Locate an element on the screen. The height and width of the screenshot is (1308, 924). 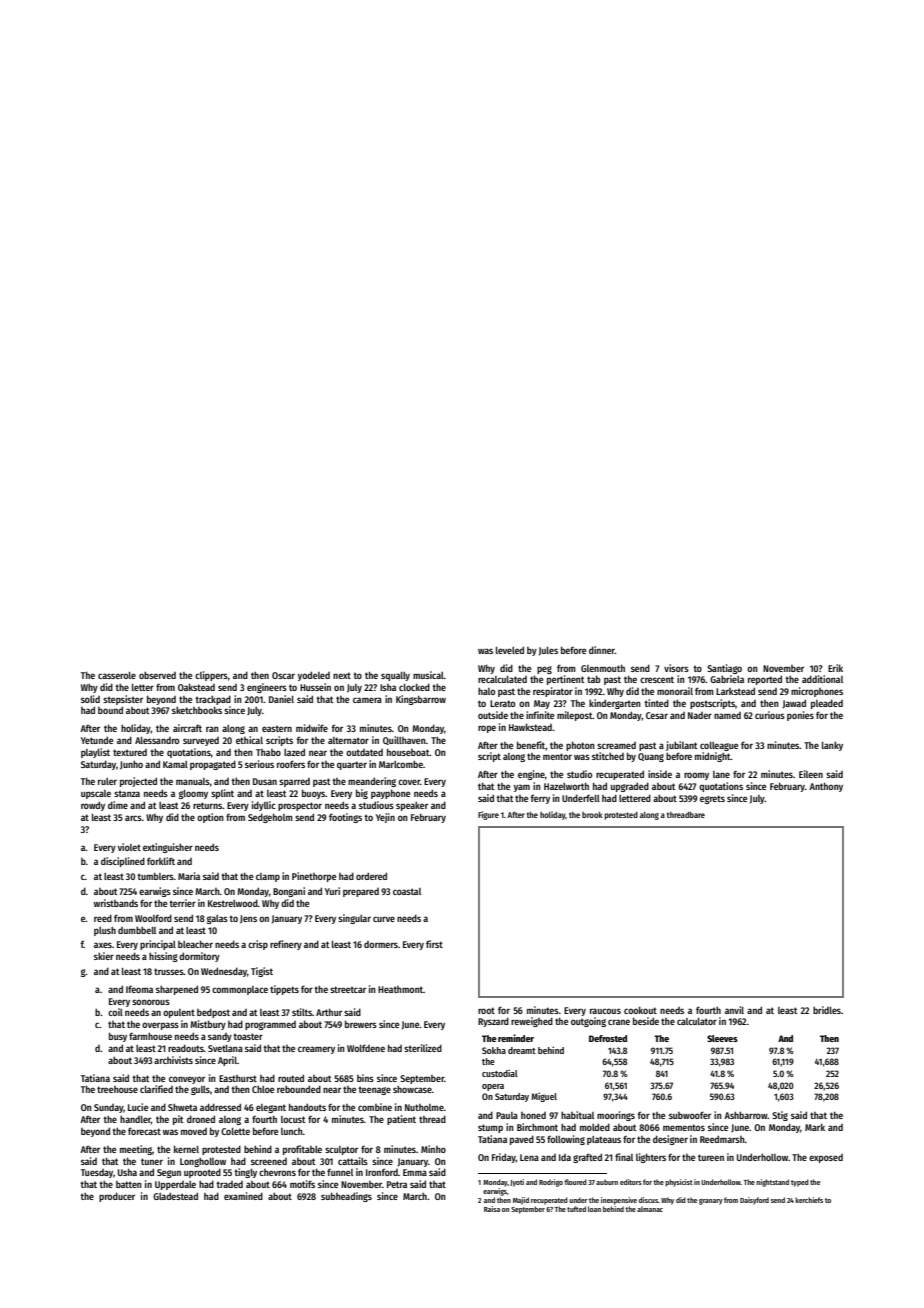
Gladestead is located at coordinates (175, 1196).
